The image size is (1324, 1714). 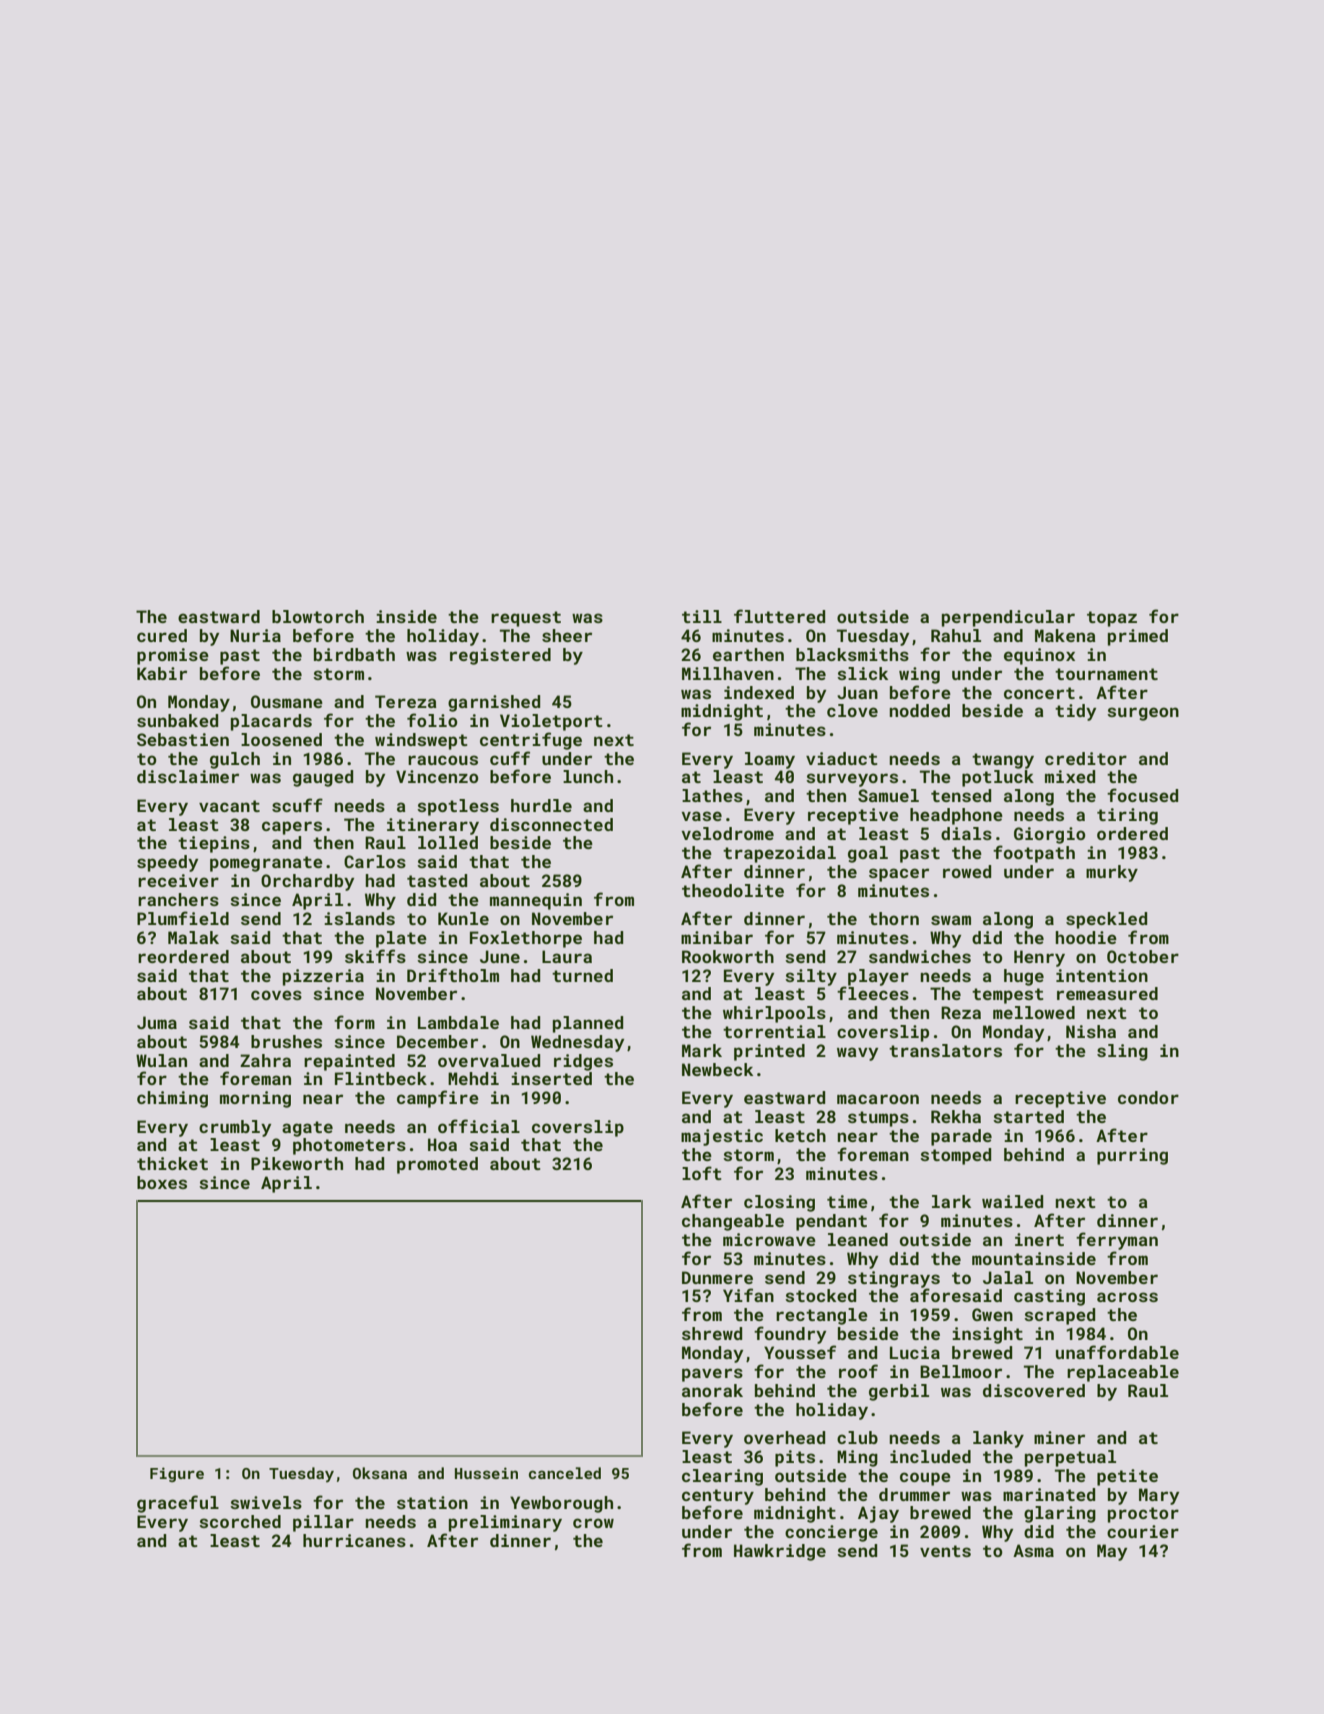 What do you see at coordinates (307, 1129) in the screenshot?
I see `agate` at bounding box center [307, 1129].
